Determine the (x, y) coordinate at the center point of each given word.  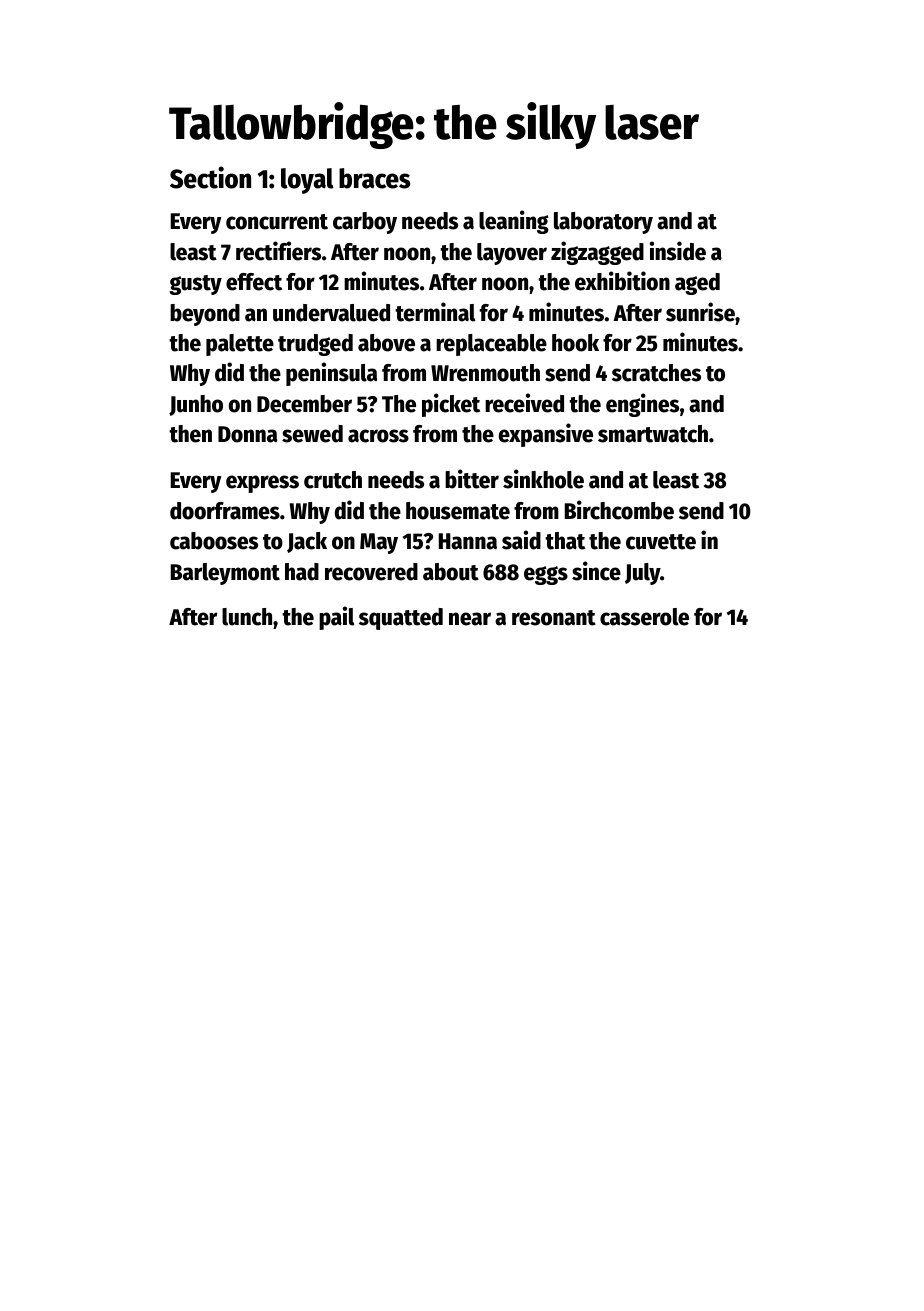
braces (374, 178)
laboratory (603, 223)
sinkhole (543, 479)
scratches (656, 373)
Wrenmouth (485, 373)
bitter (472, 479)
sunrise (700, 312)
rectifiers (278, 251)
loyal (307, 181)
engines (642, 405)
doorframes (225, 511)
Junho (196, 405)
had (302, 572)
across (378, 436)
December (304, 404)
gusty (195, 285)
